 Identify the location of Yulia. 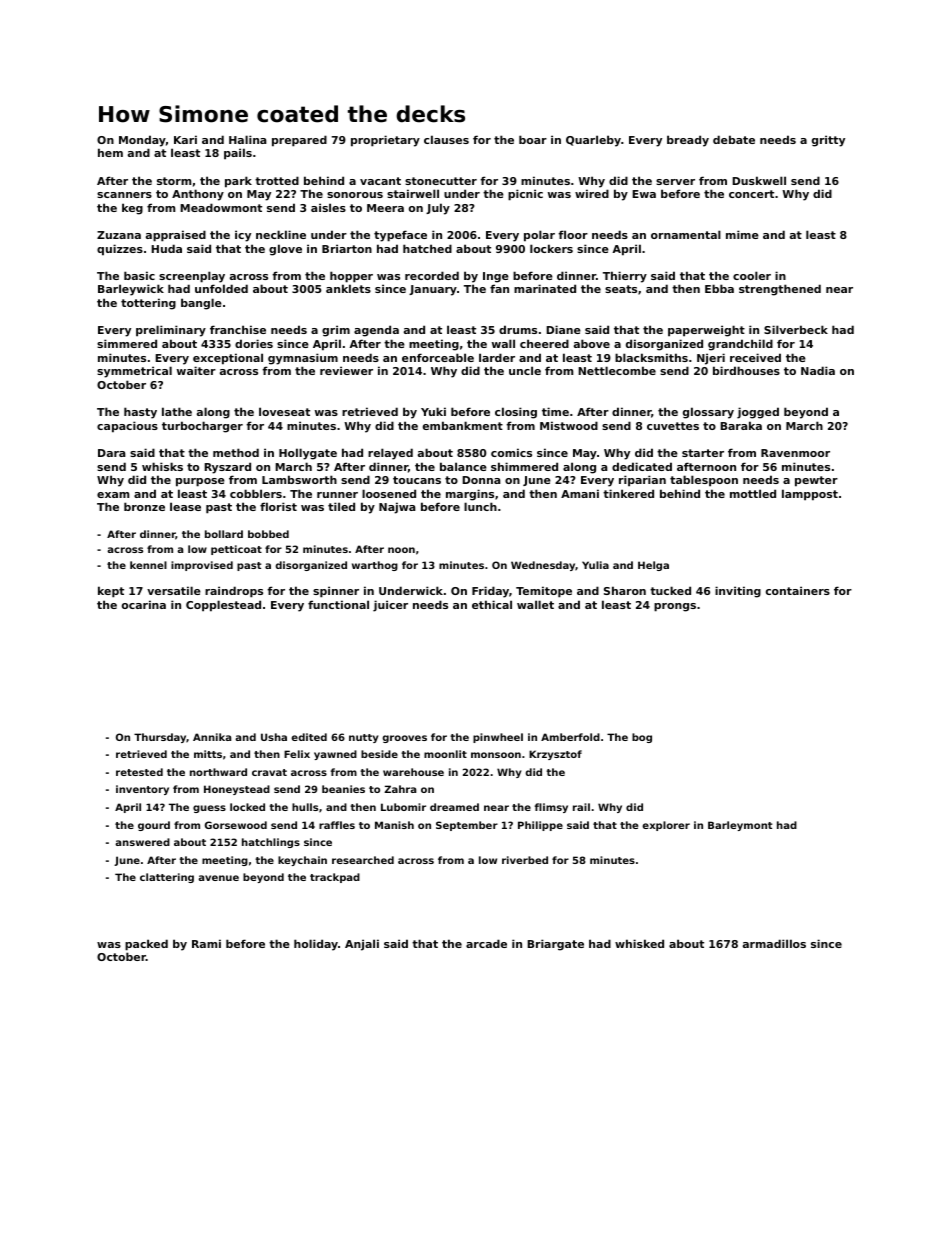
(595, 565).
